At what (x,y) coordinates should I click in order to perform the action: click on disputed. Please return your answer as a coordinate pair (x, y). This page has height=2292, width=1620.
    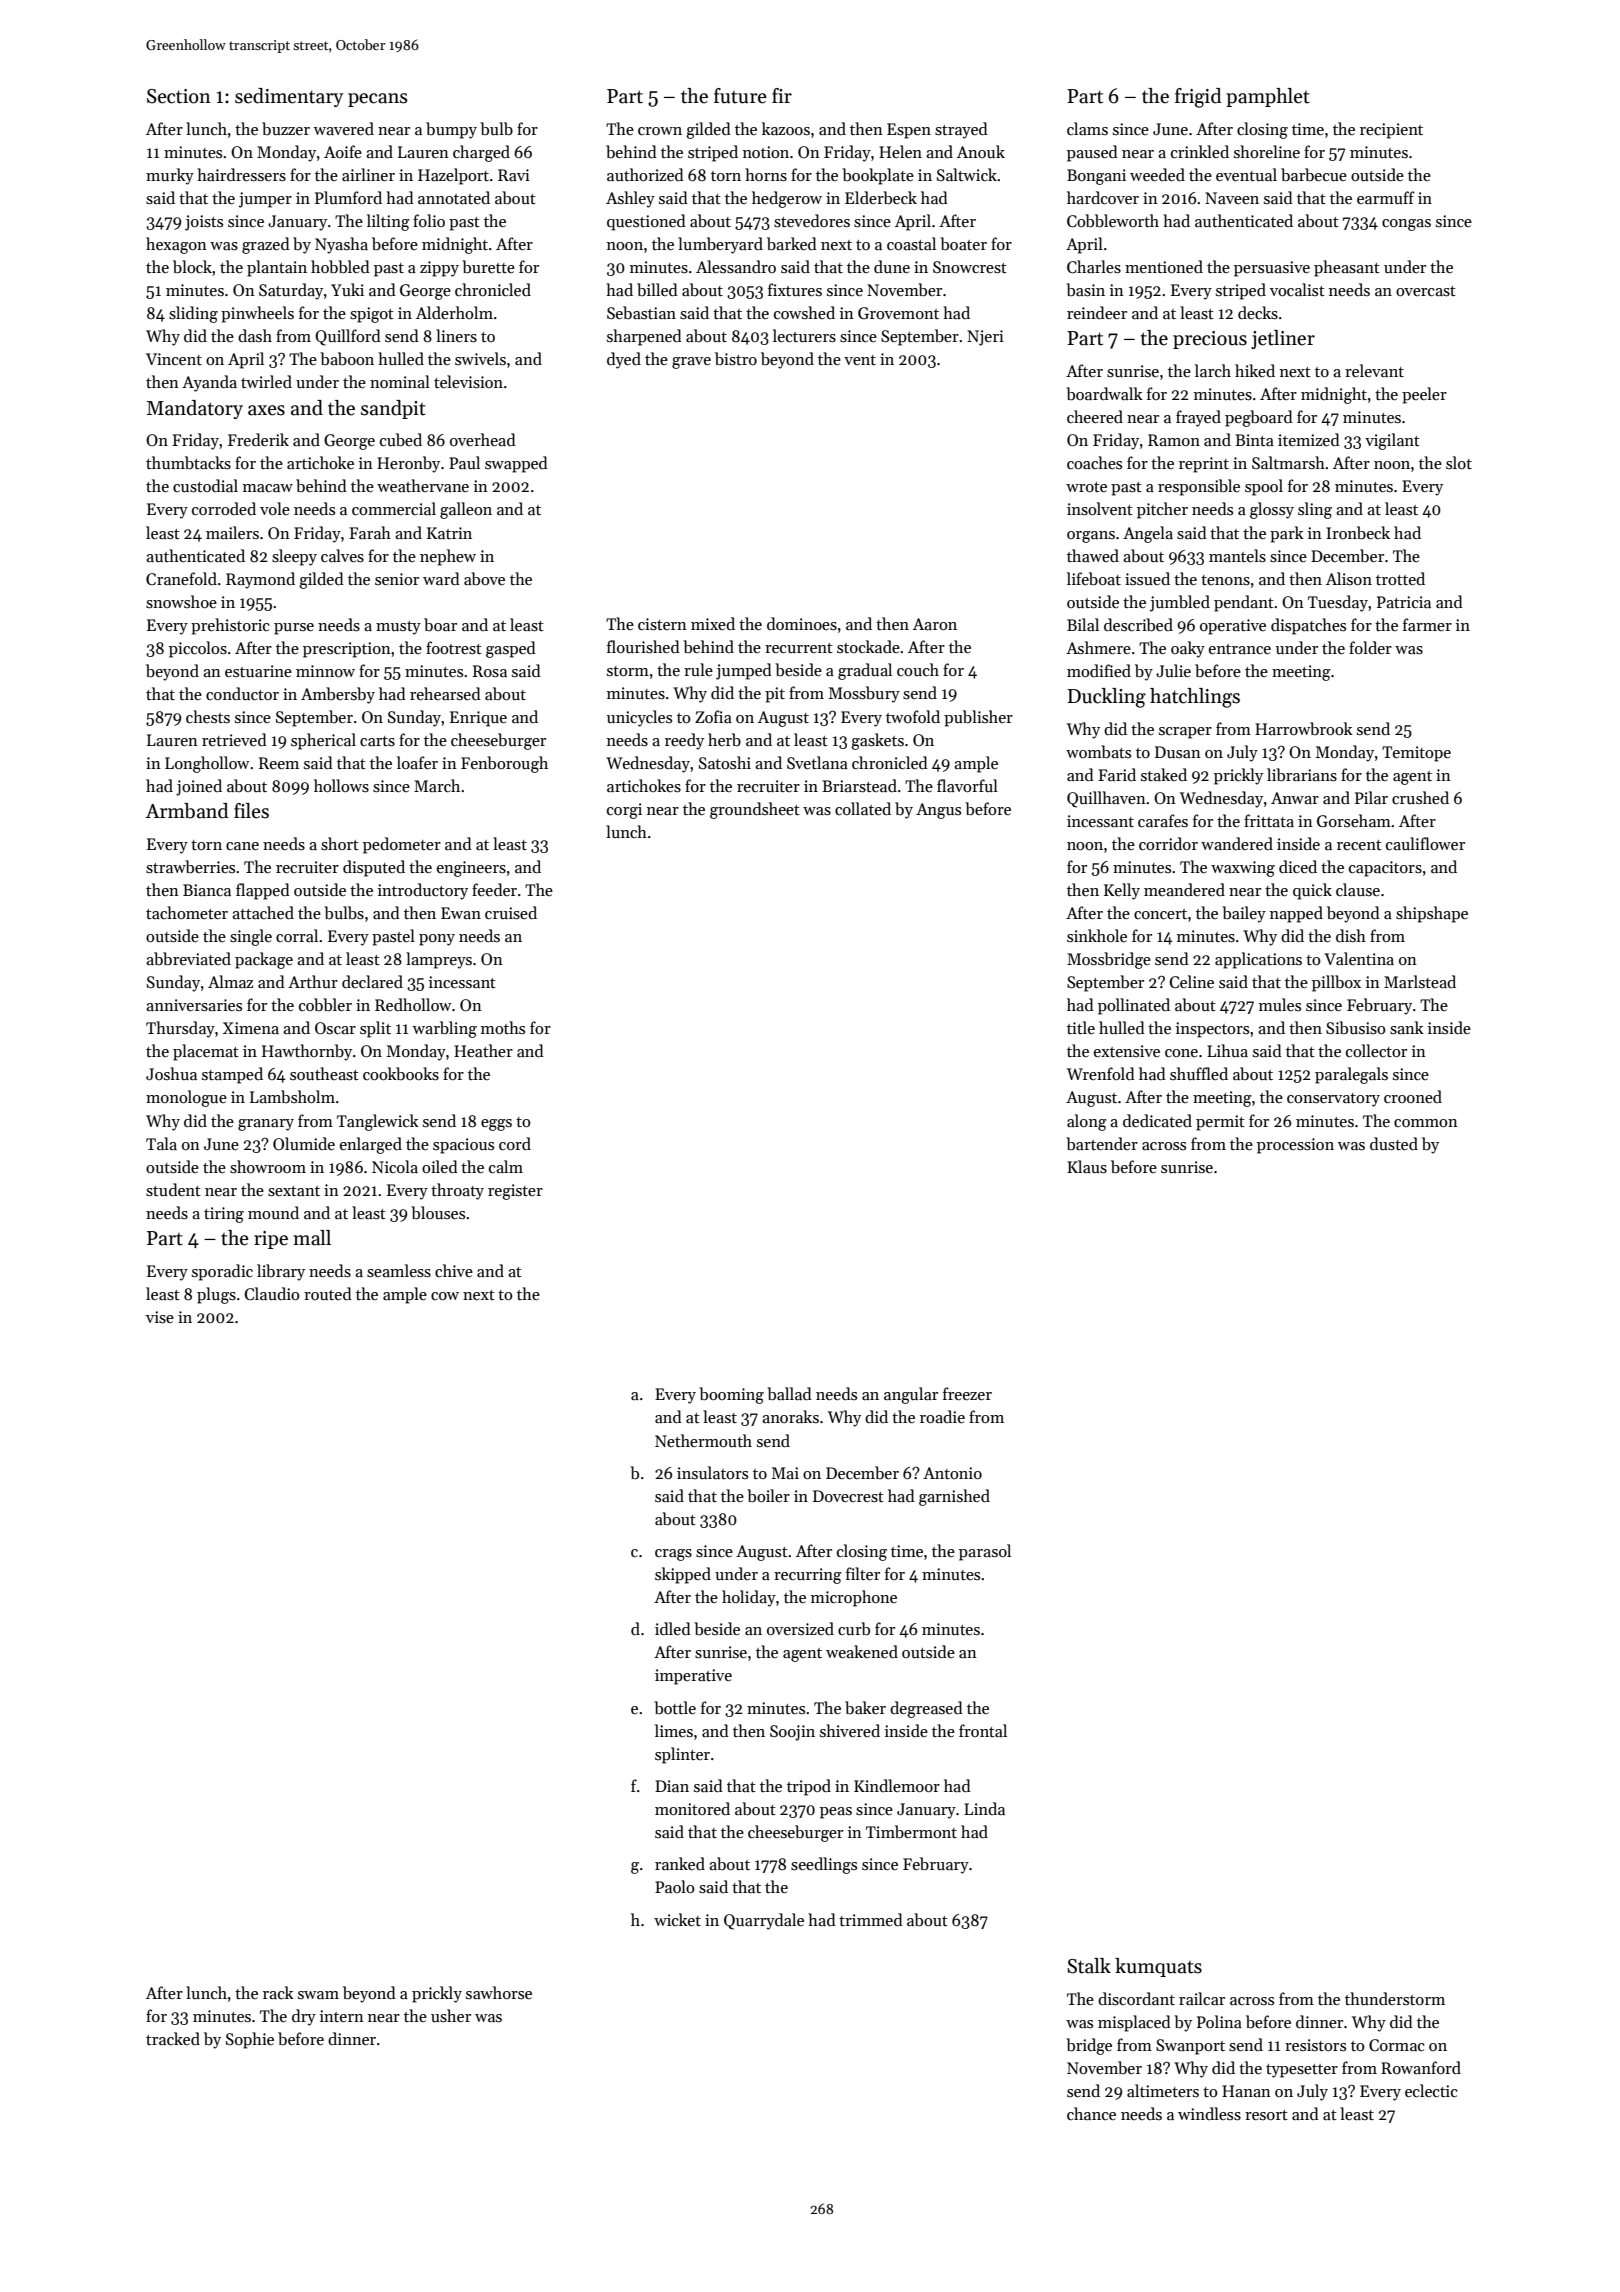
    Looking at the image, I should click on (374, 868).
